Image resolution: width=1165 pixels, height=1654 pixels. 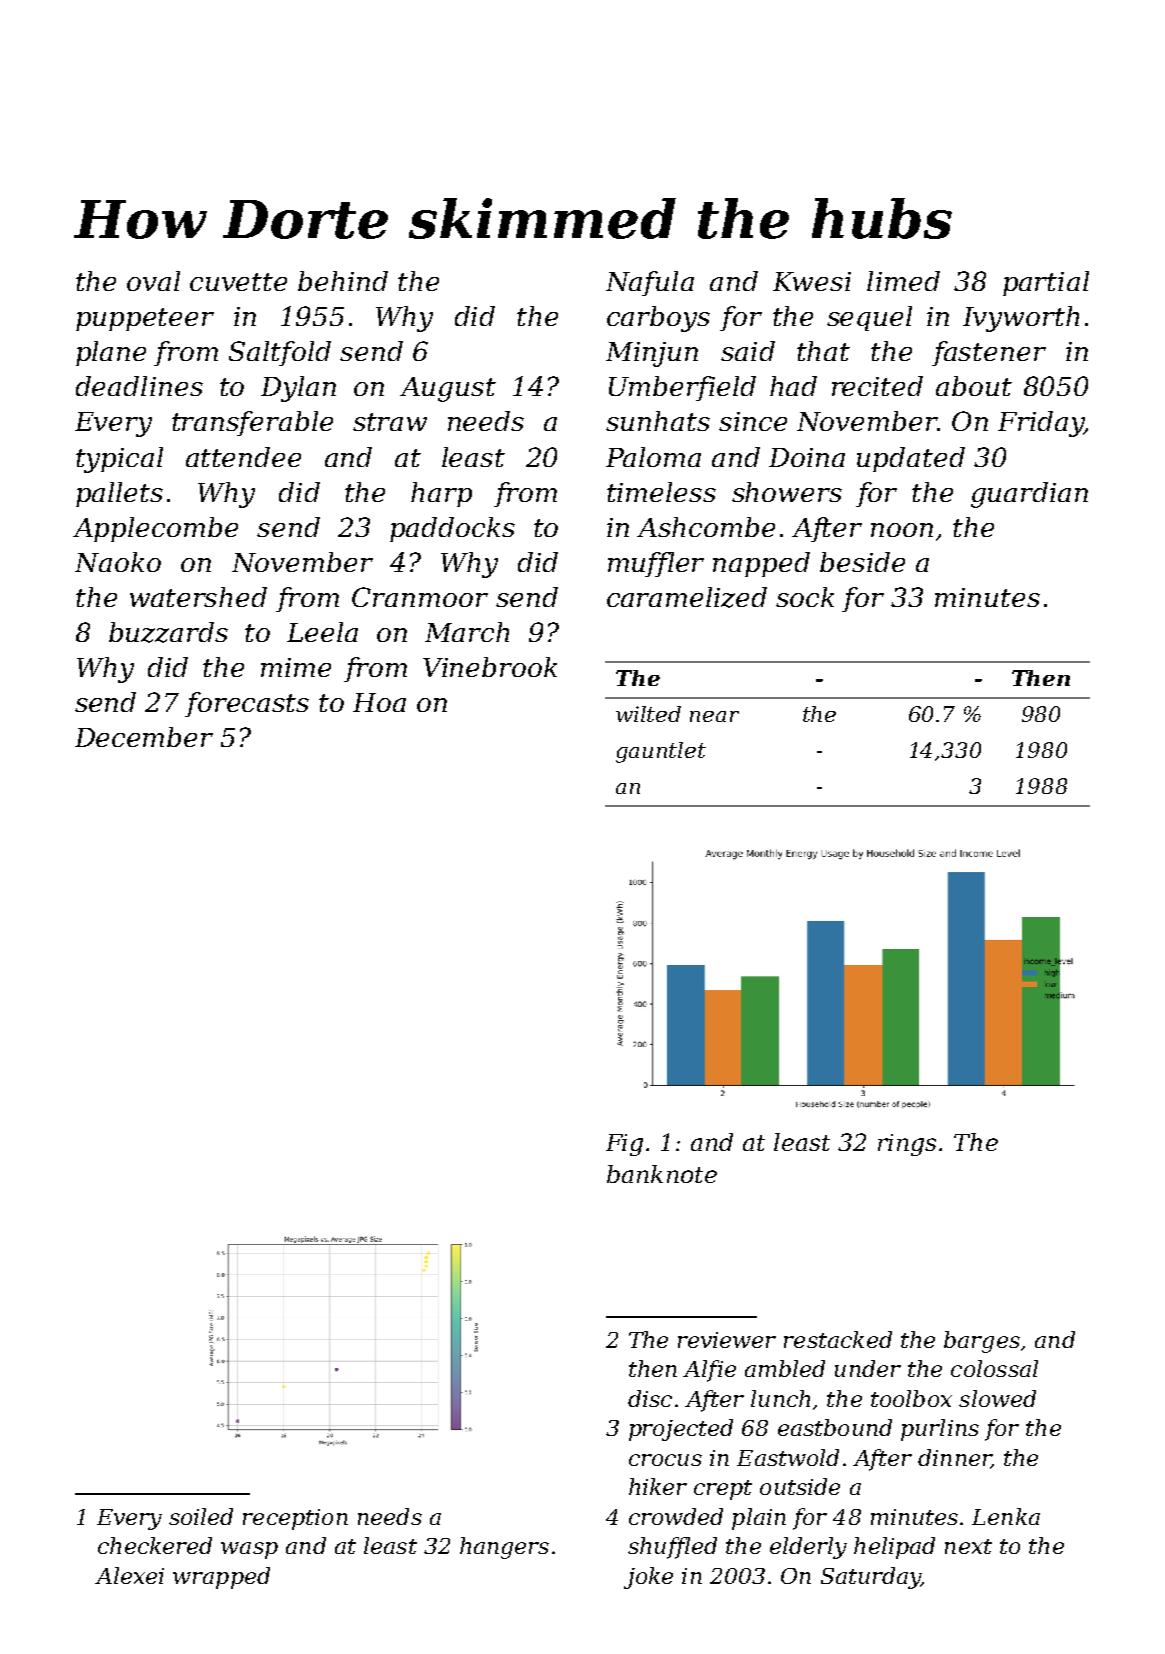 I want to click on banknote, so click(x=662, y=1174).
